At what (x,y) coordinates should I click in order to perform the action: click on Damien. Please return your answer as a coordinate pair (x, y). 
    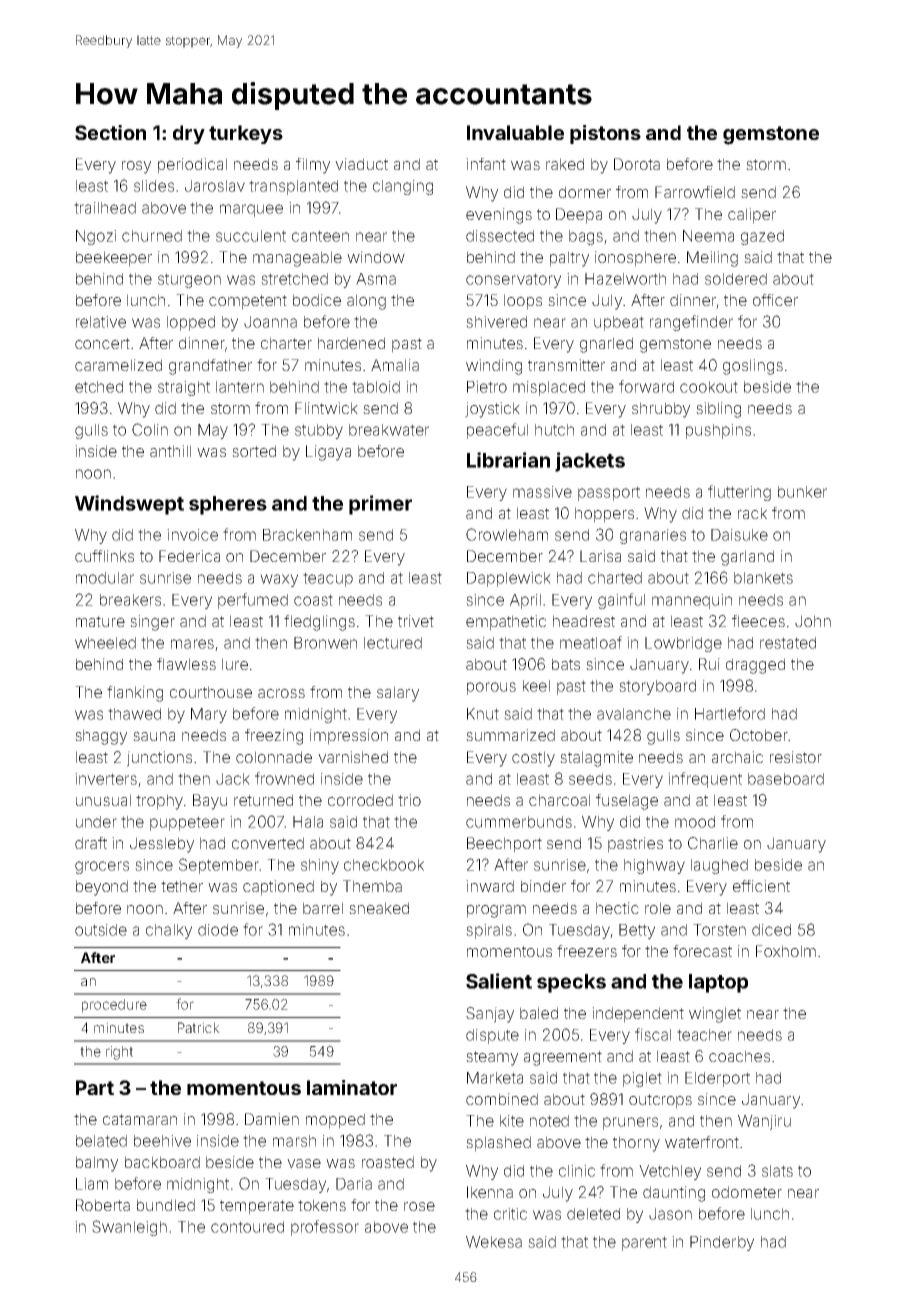
    Looking at the image, I should click on (272, 1119).
